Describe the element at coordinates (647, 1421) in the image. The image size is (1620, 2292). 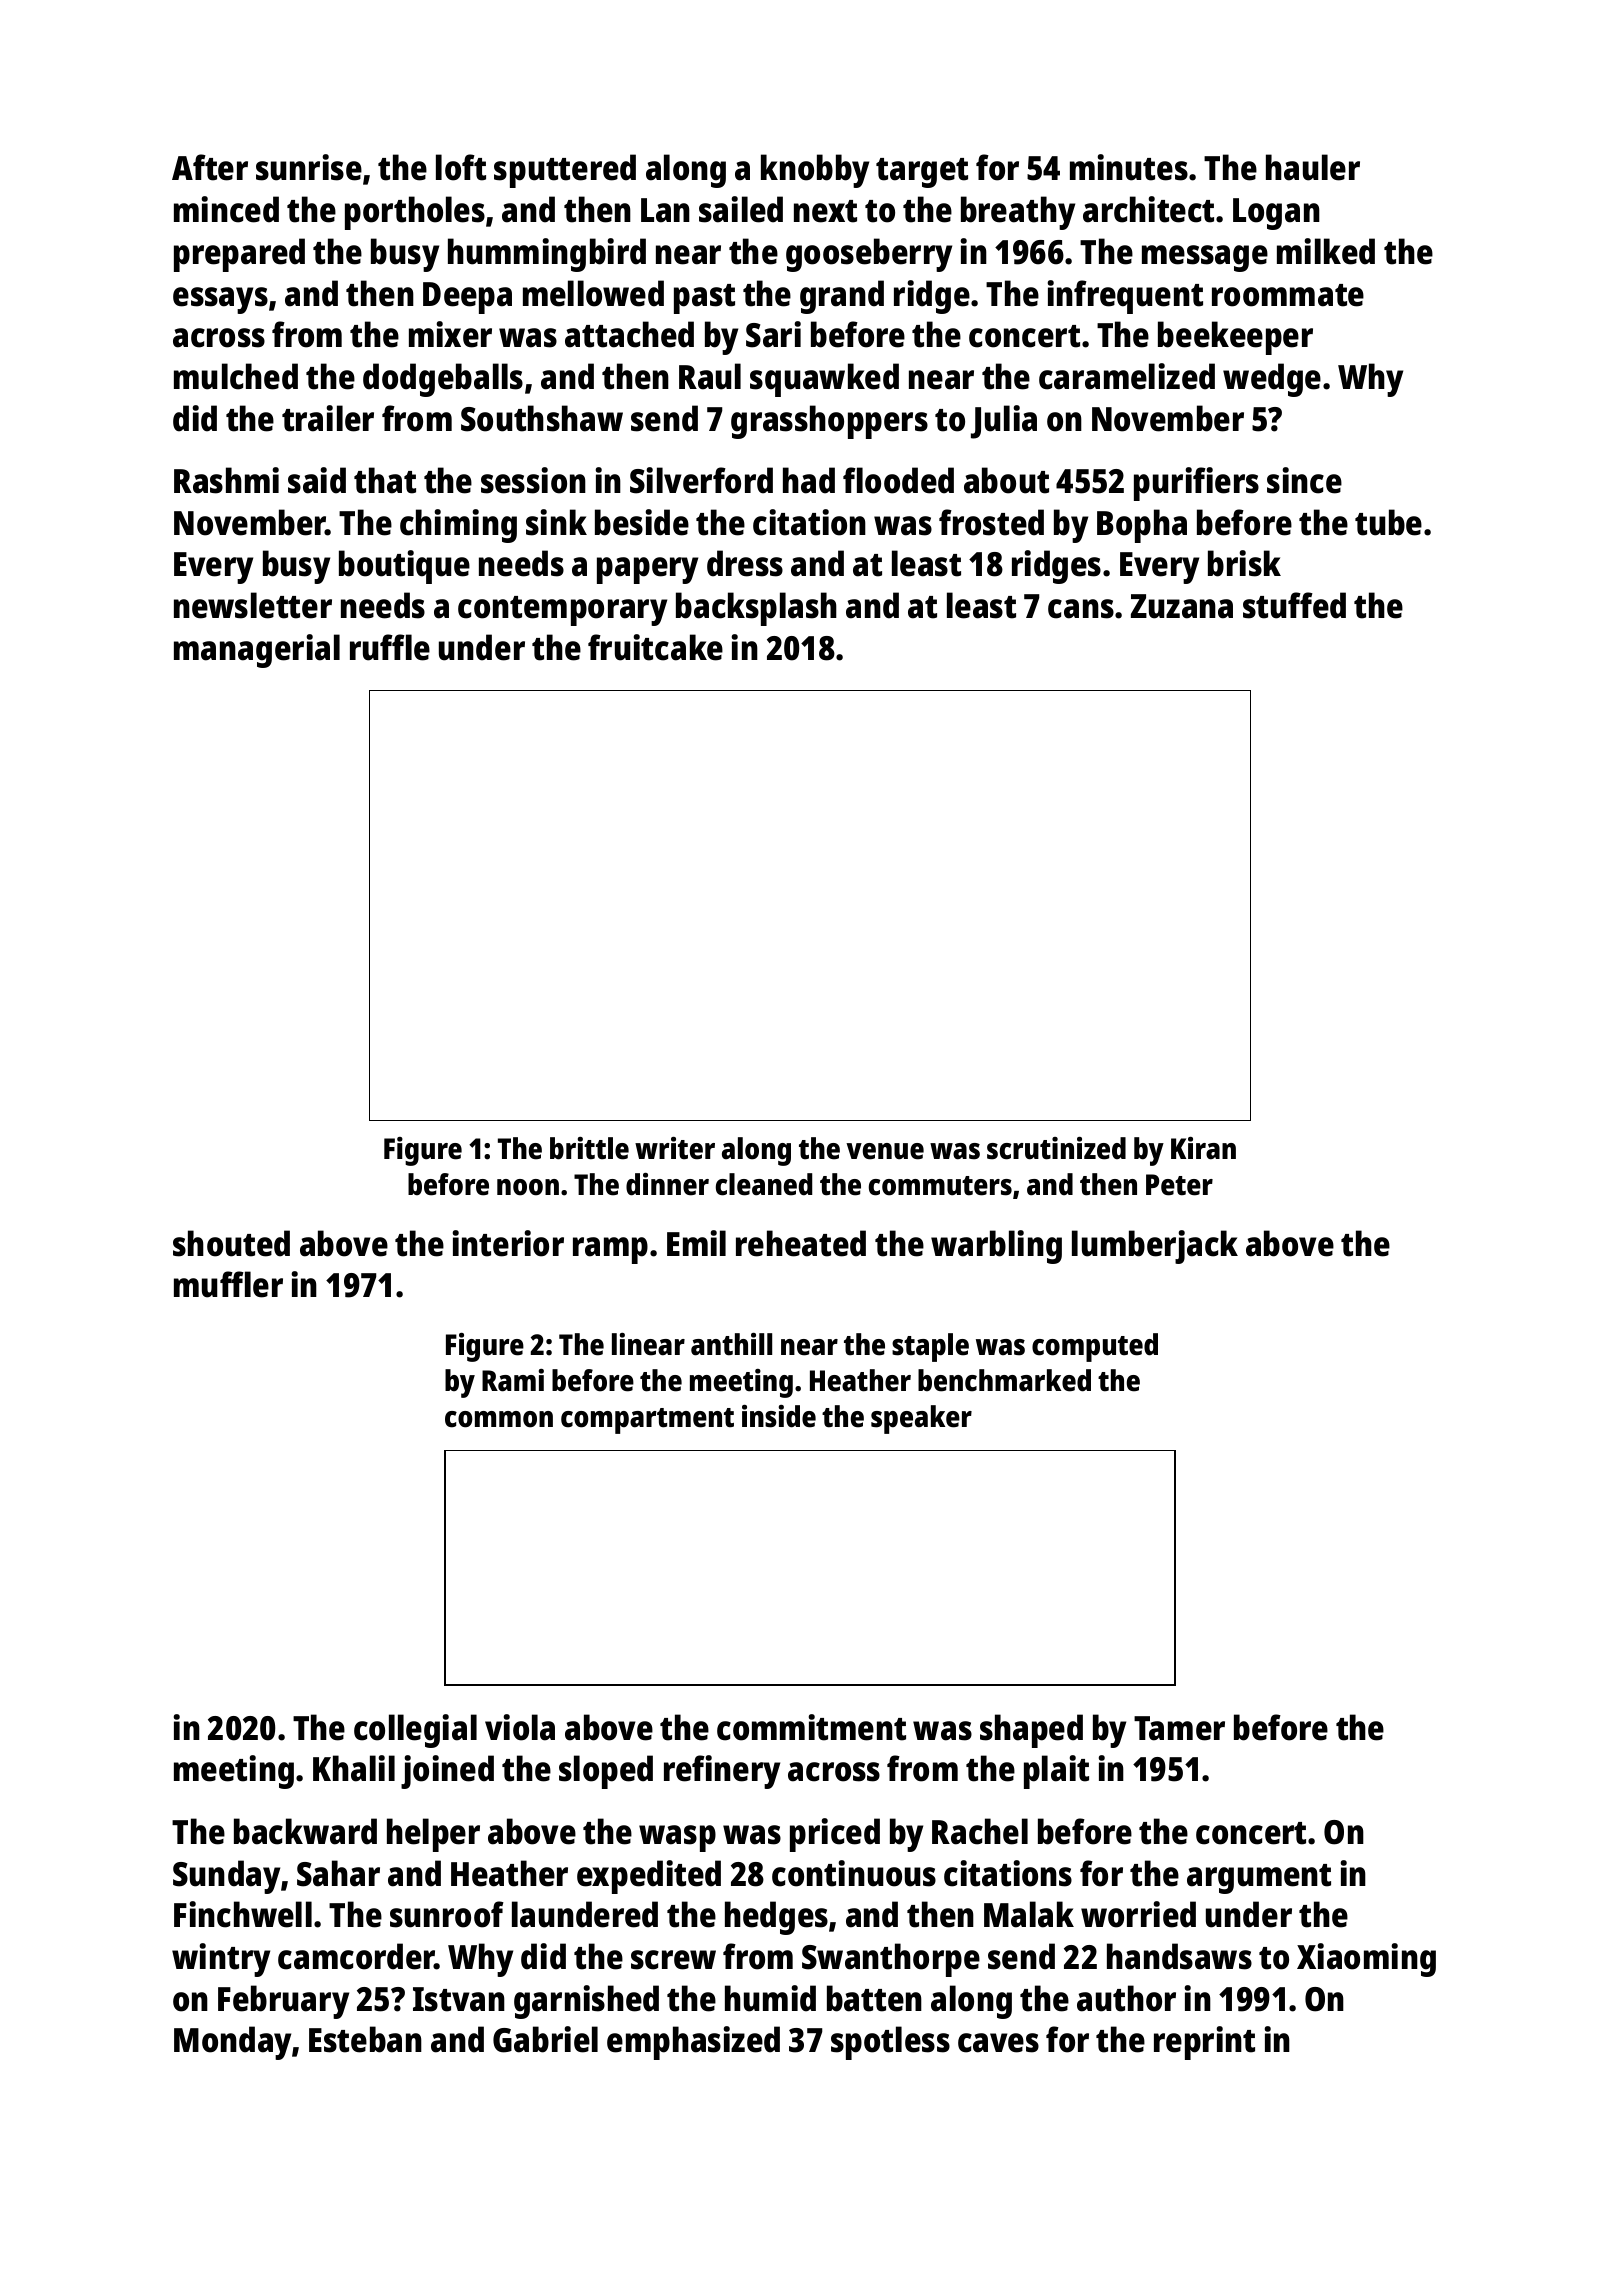
I see `compartment` at that location.
